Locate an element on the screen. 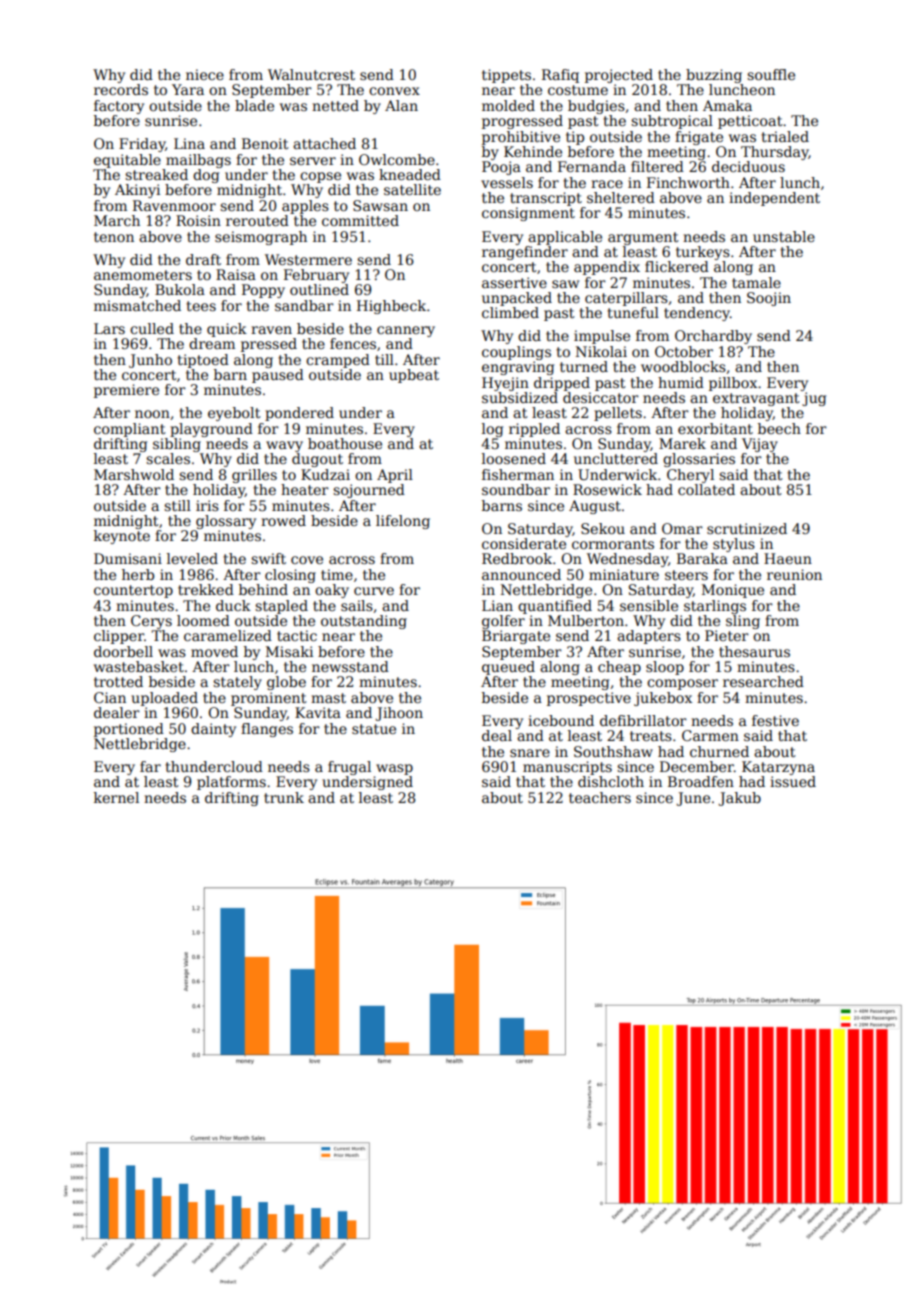  tuneful is located at coordinates (633, 312).
